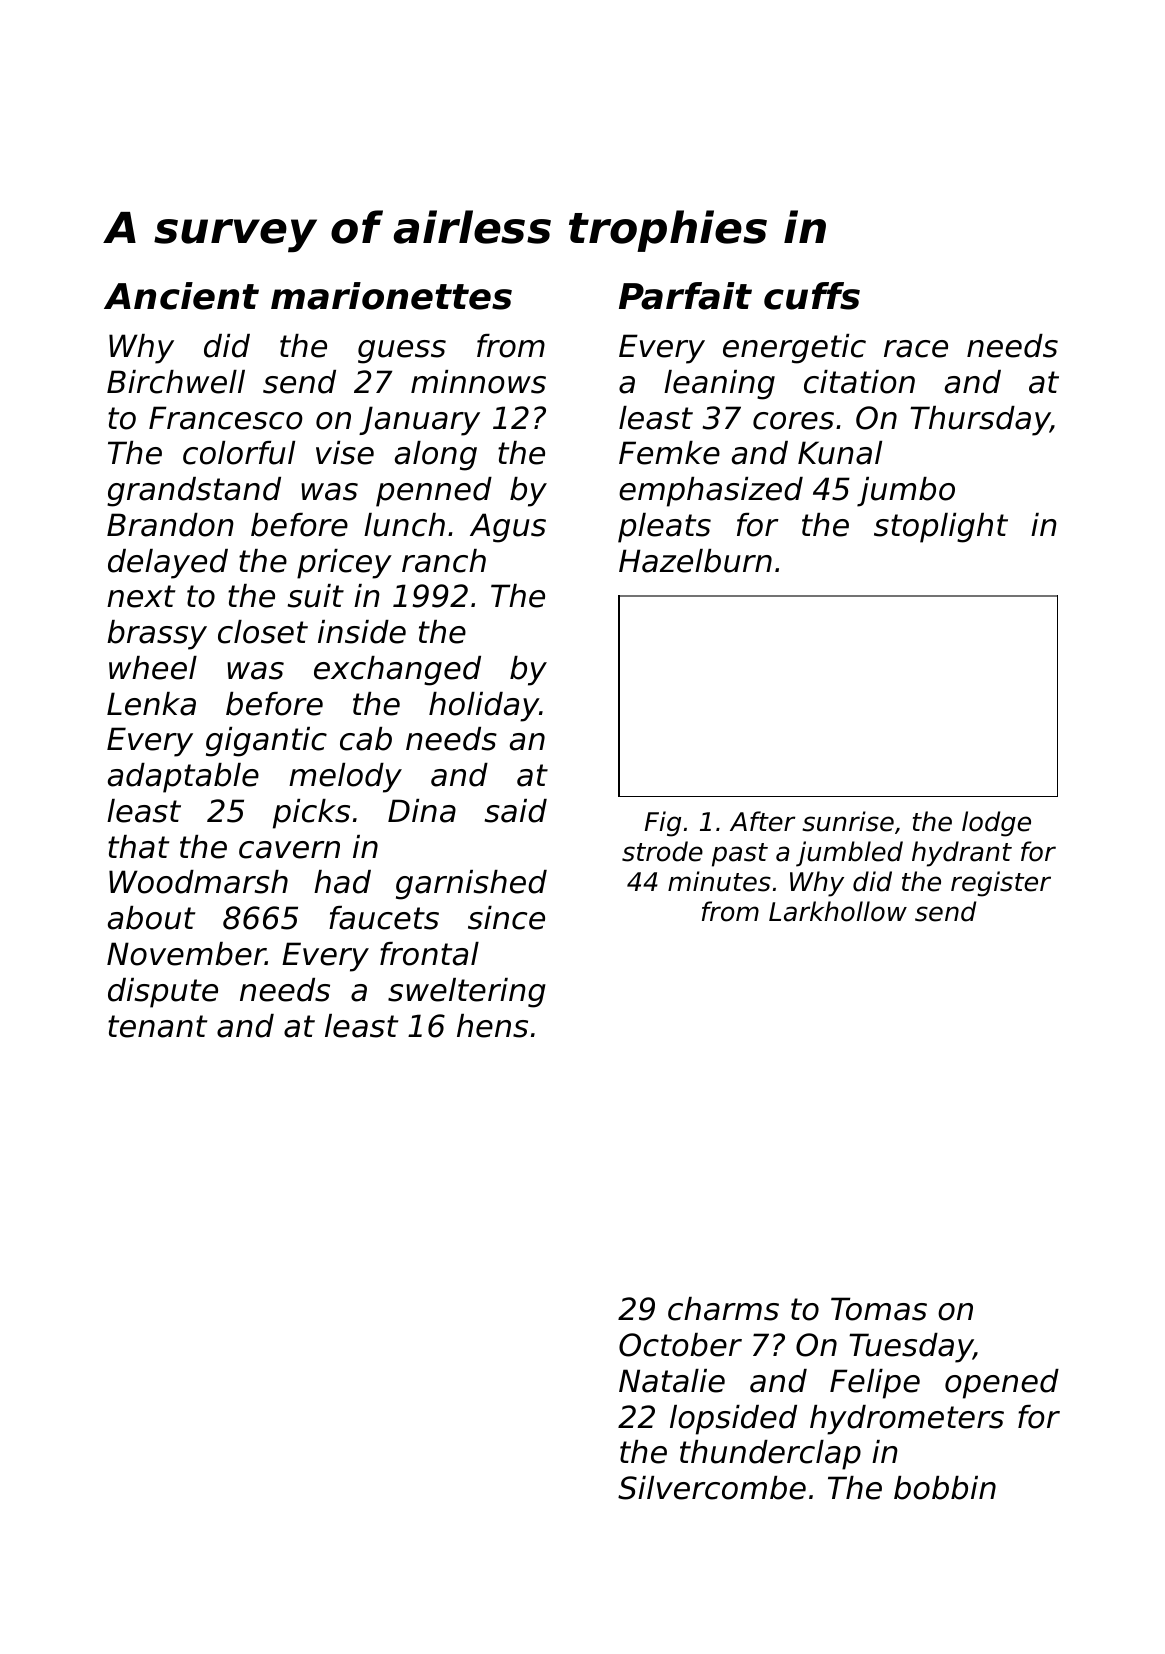 Image resolution: width=1165 pixels, height=1654 pixels. Describe the element at coordinates (695, 561) in the screenshot. I see `Hazelburn` at that location.
